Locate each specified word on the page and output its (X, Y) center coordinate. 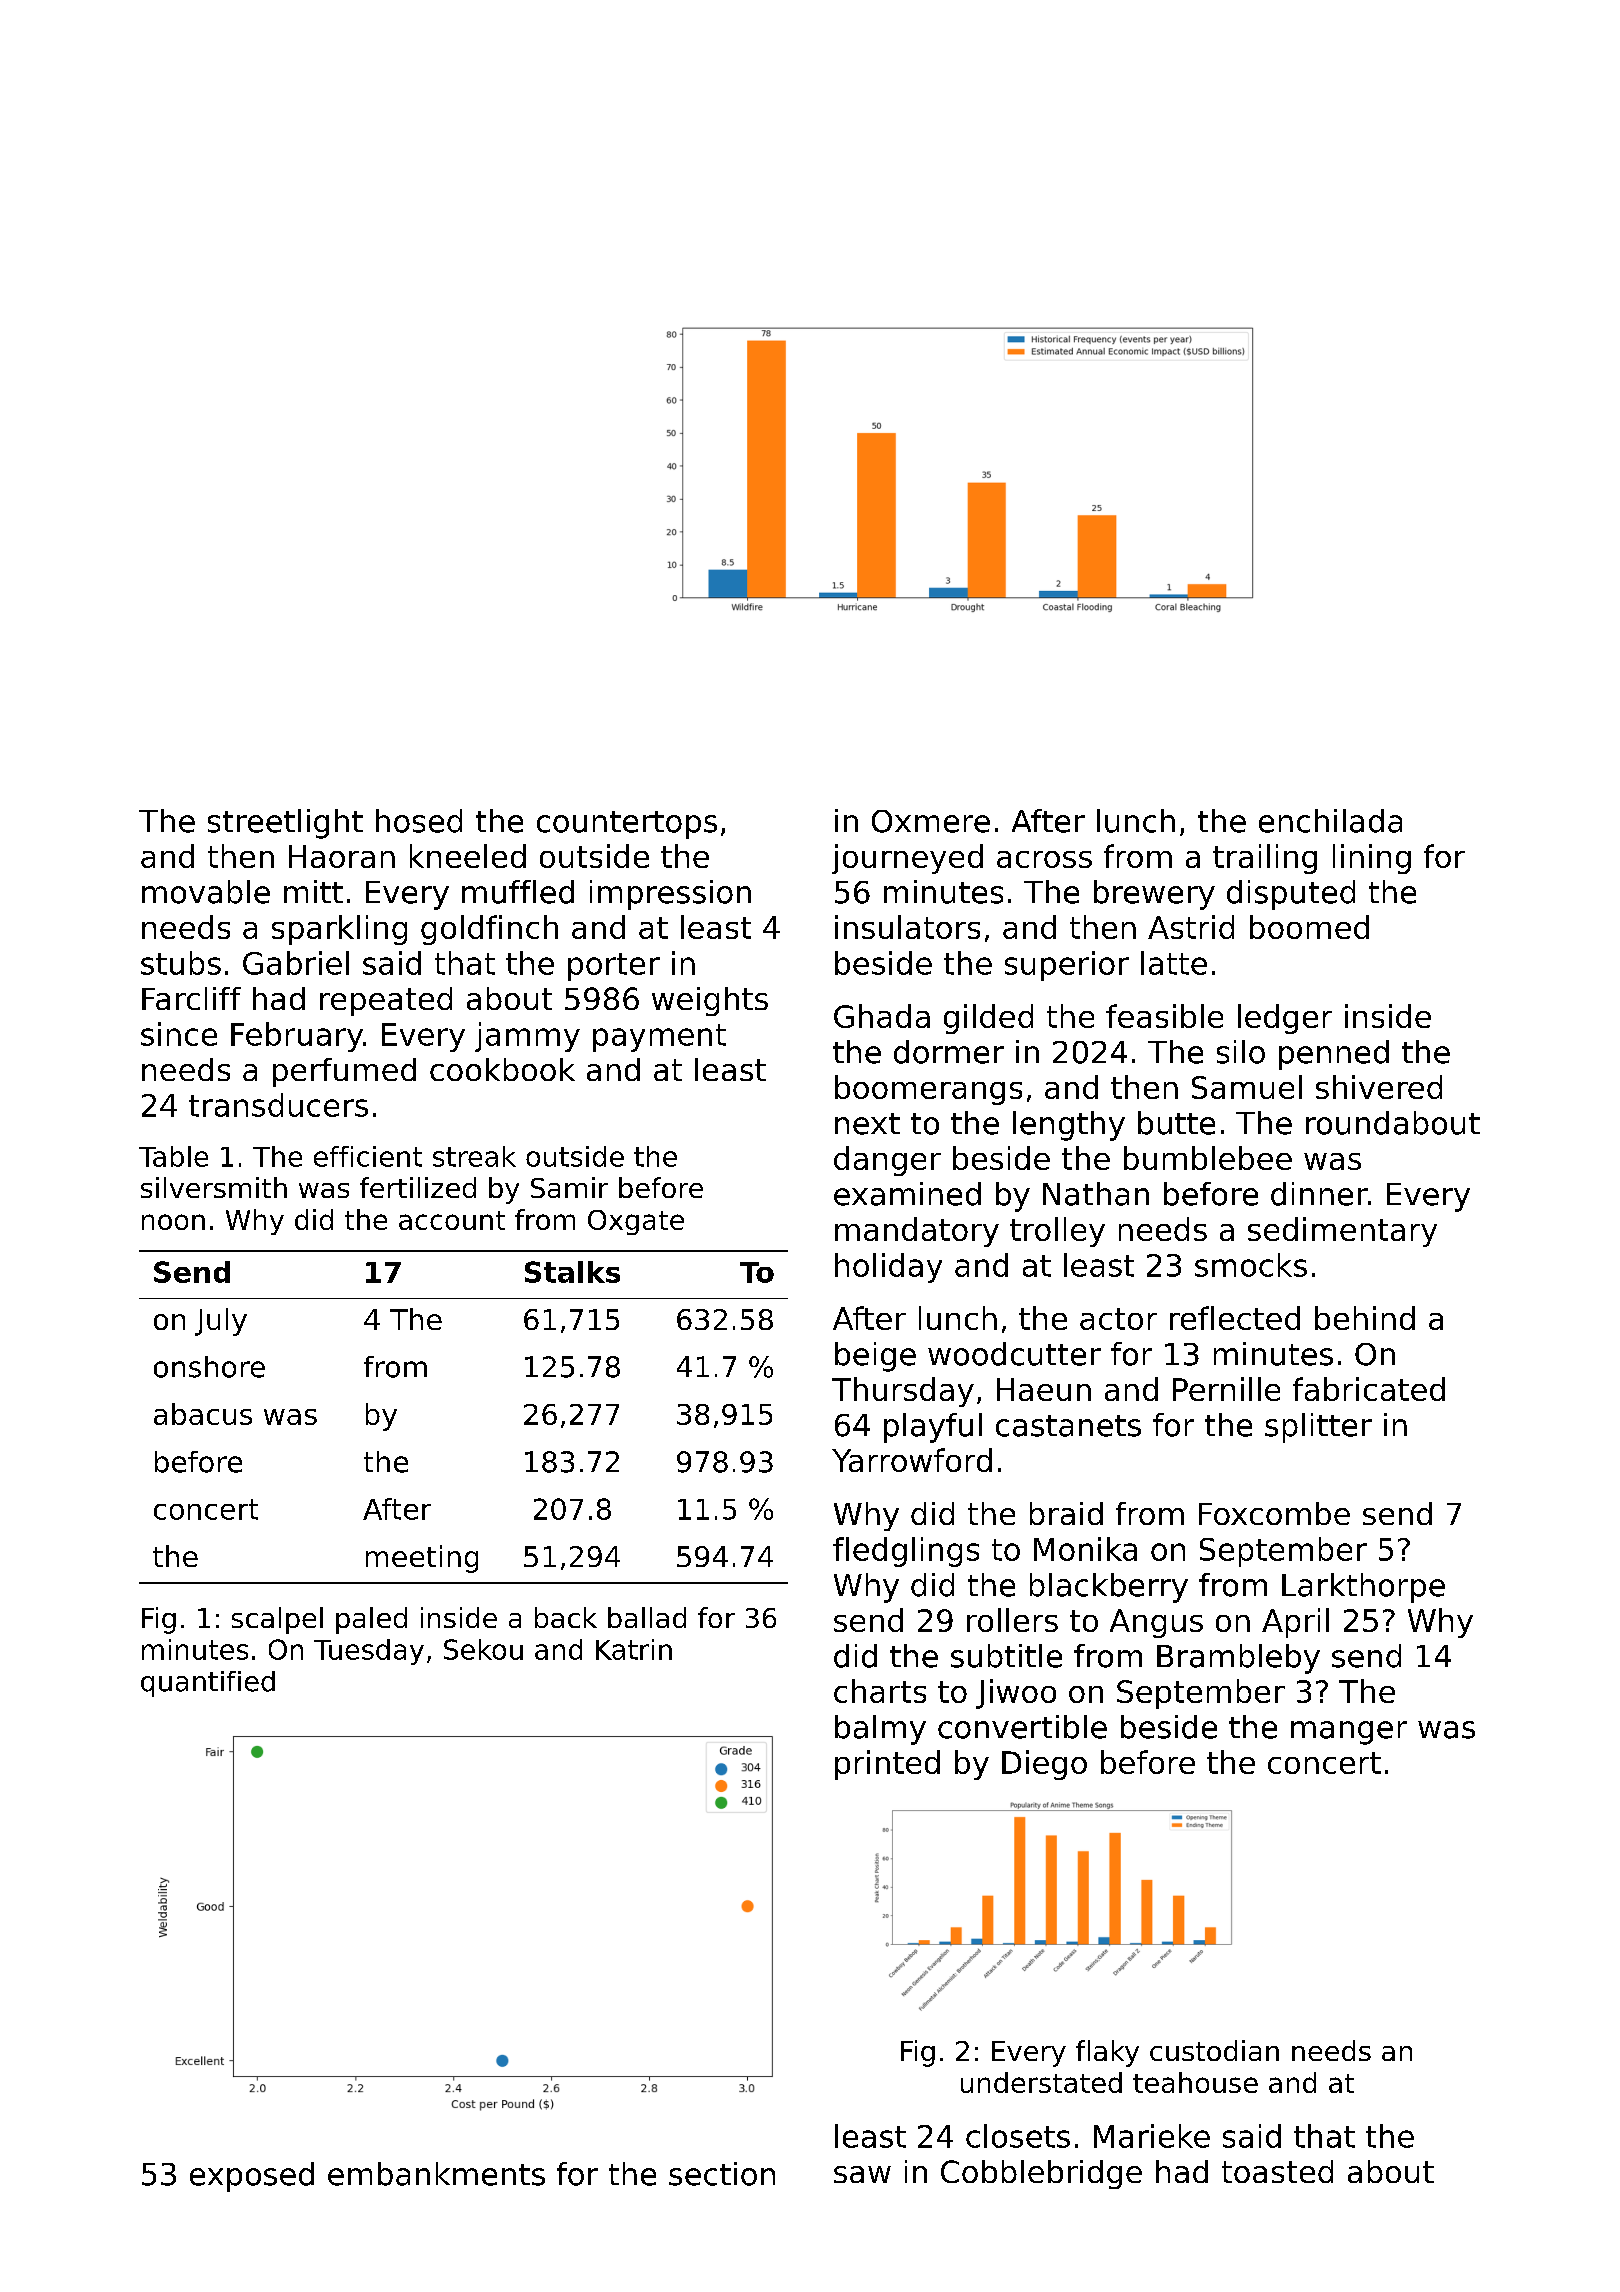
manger (1349, 1733)
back (566, 1617)
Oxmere (931, 821)
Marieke (1152, 2136)
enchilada (1330, 821)
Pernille (1226, 1389)
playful (933, 1428)
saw (862, 2174)
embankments (436, 2174)
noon (173, 1222)
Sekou (483, 1649)
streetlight (285, 824)
